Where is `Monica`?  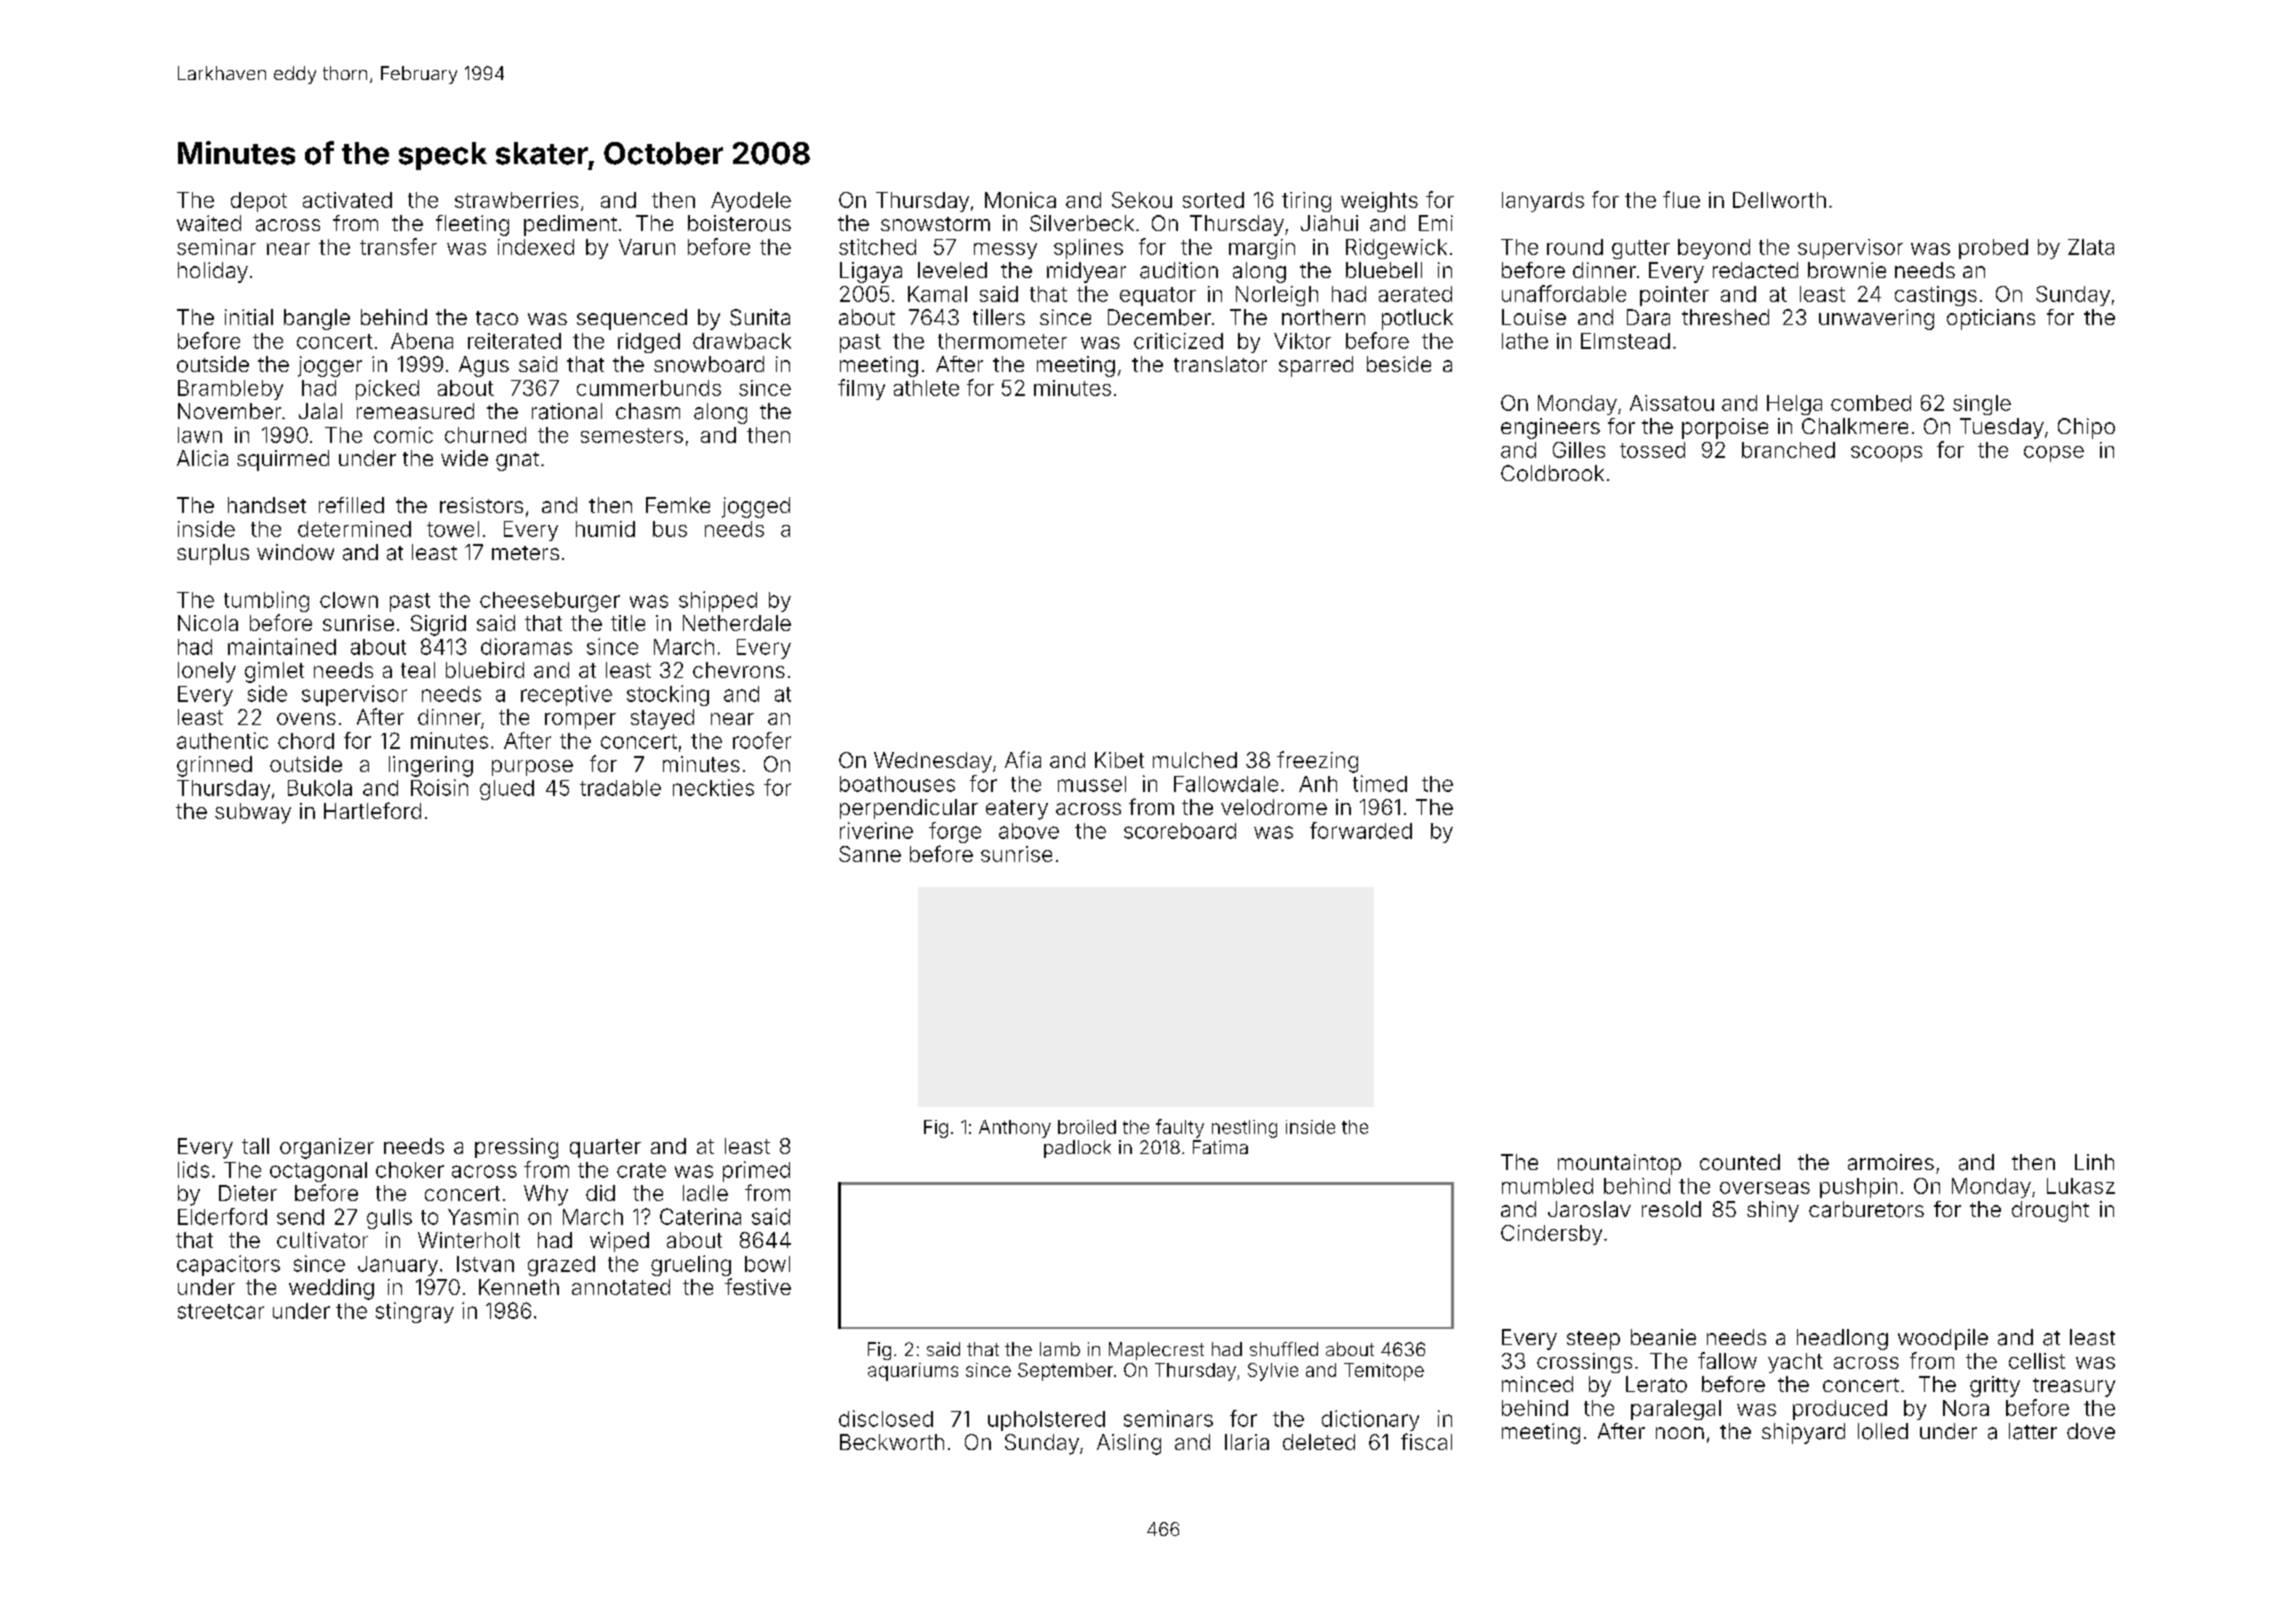 Monica is located at coordinates (1020, 200).
